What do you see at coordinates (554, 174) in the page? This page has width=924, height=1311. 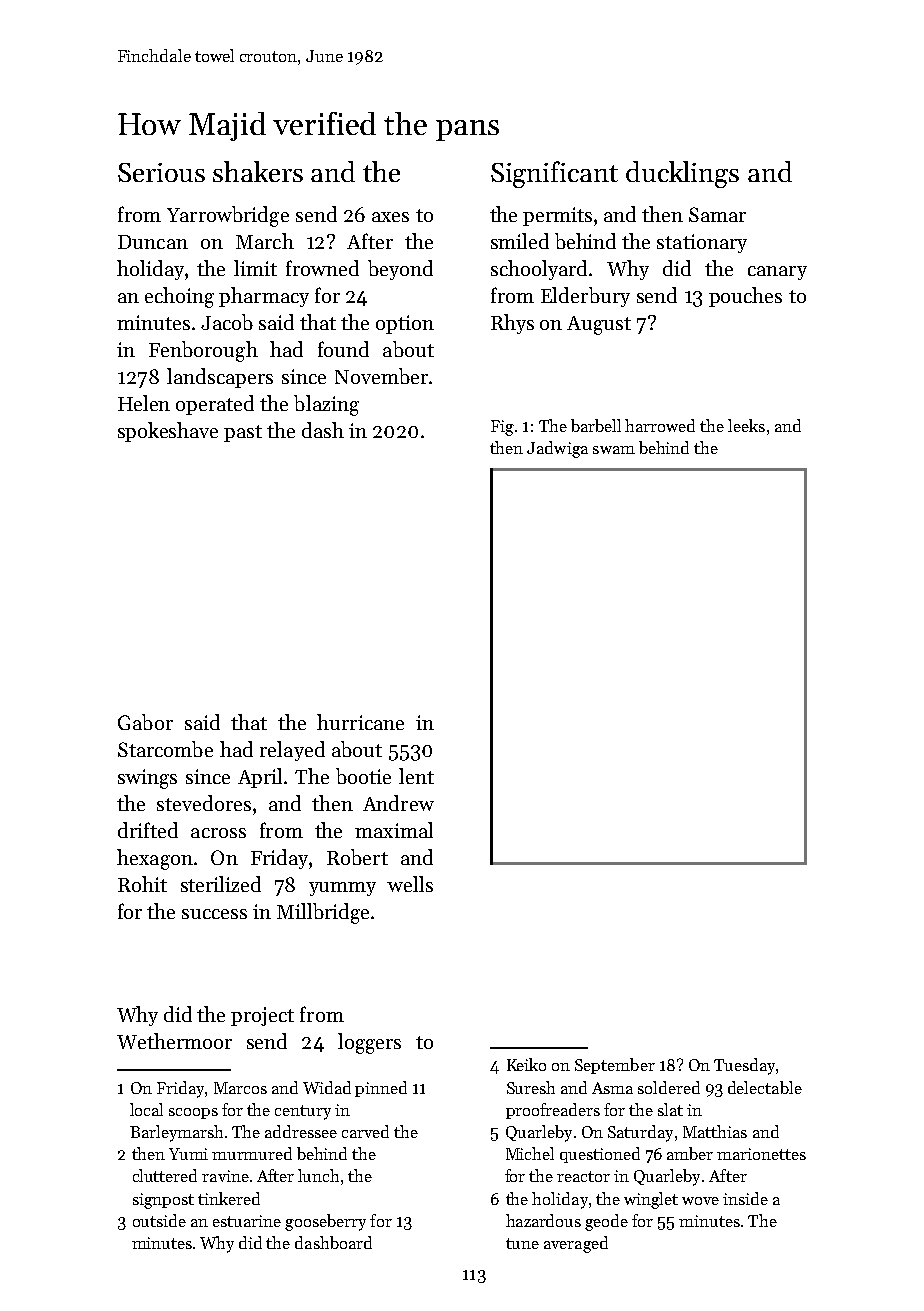 I see `Significant` at bounding box center [554, 174].
